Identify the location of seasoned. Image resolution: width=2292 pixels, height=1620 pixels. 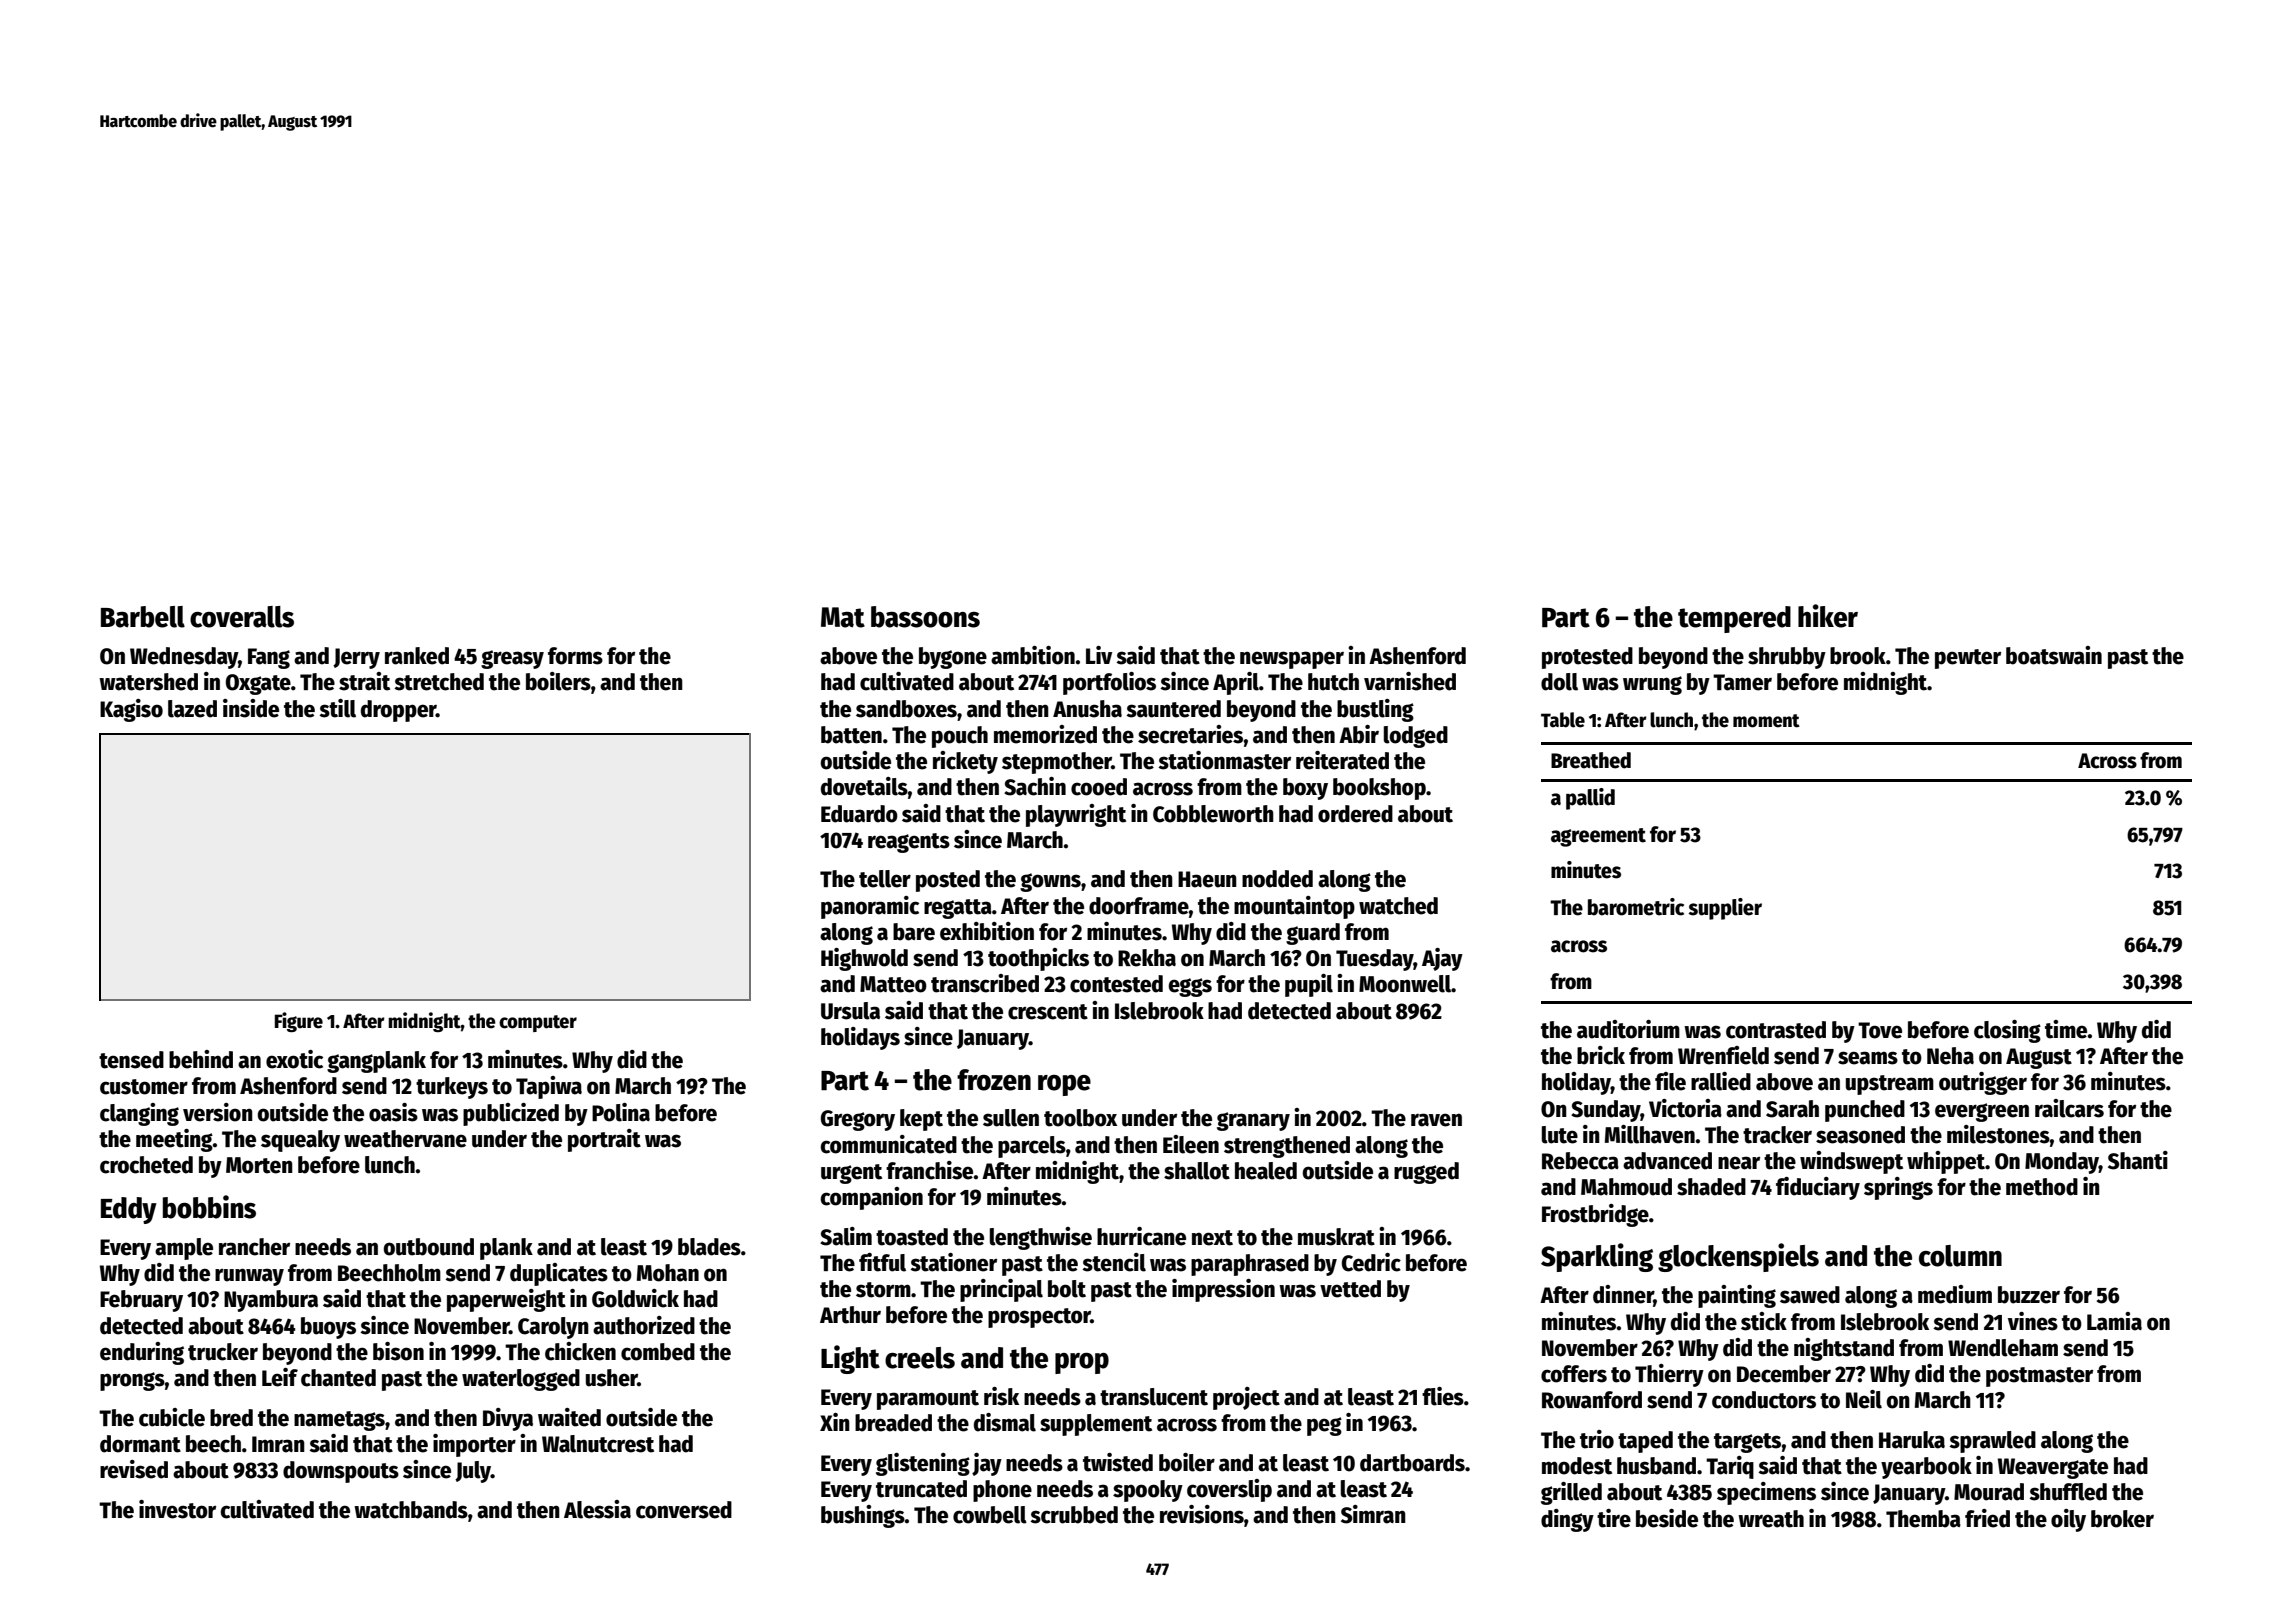
(1860, 1135).
